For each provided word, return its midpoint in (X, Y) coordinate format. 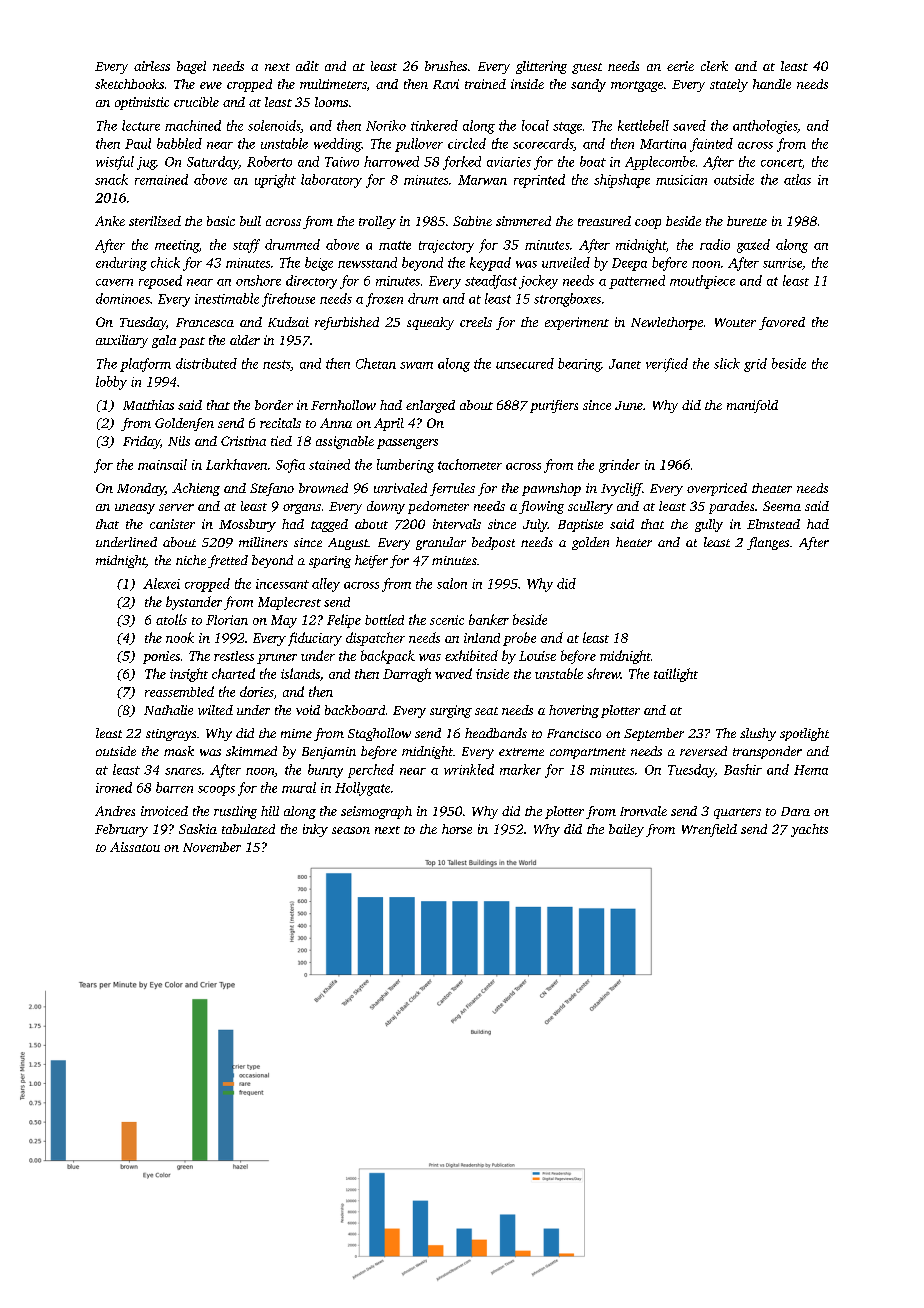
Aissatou (135, 847)
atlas (797, 179)
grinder (619, 466)
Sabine (472, 221)
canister (172, 524)
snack (111, 179)
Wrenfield (709, 830)
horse (457, 829)
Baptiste (580, 525)
